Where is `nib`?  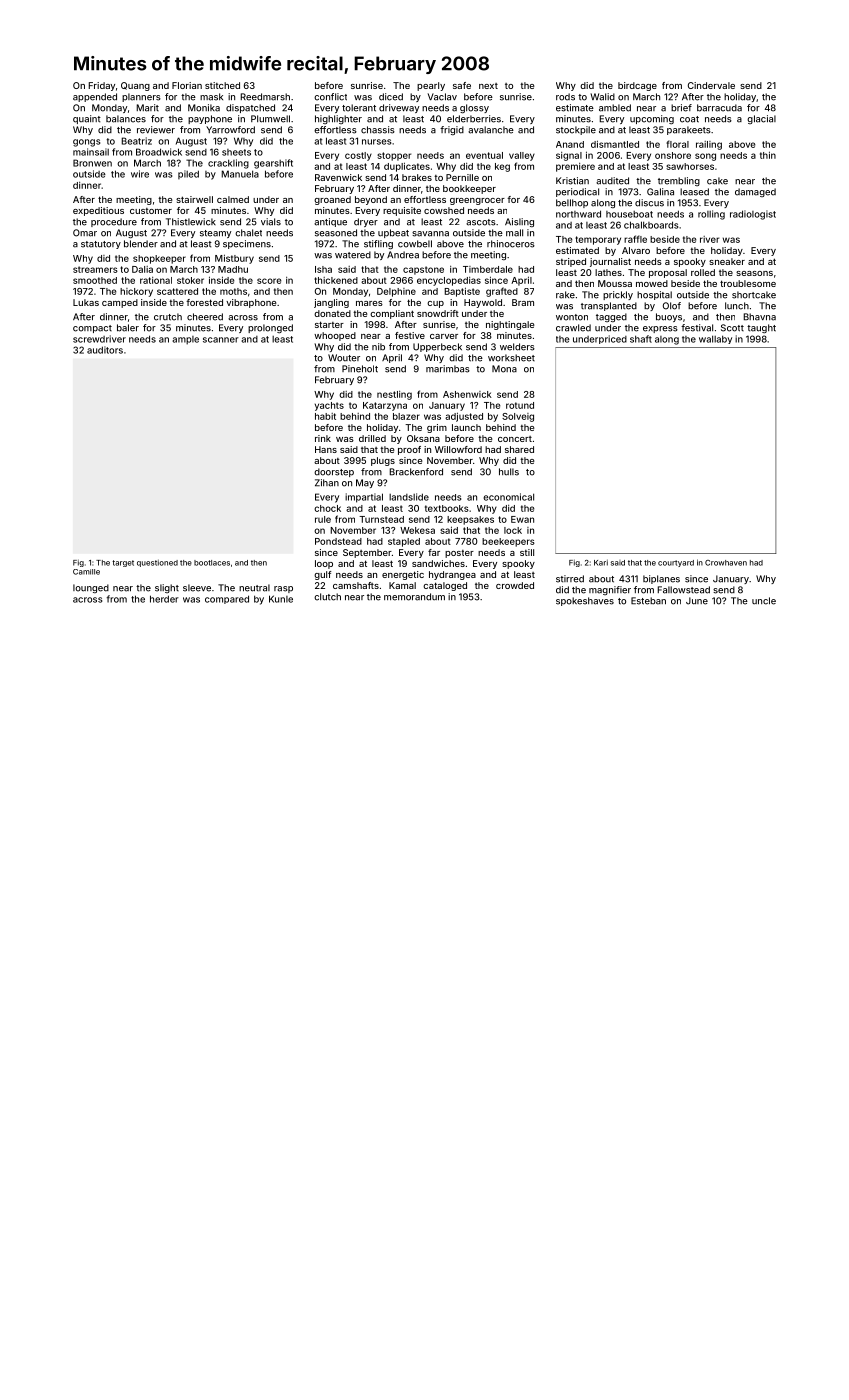
nib is located at coordinates (378, 347).
